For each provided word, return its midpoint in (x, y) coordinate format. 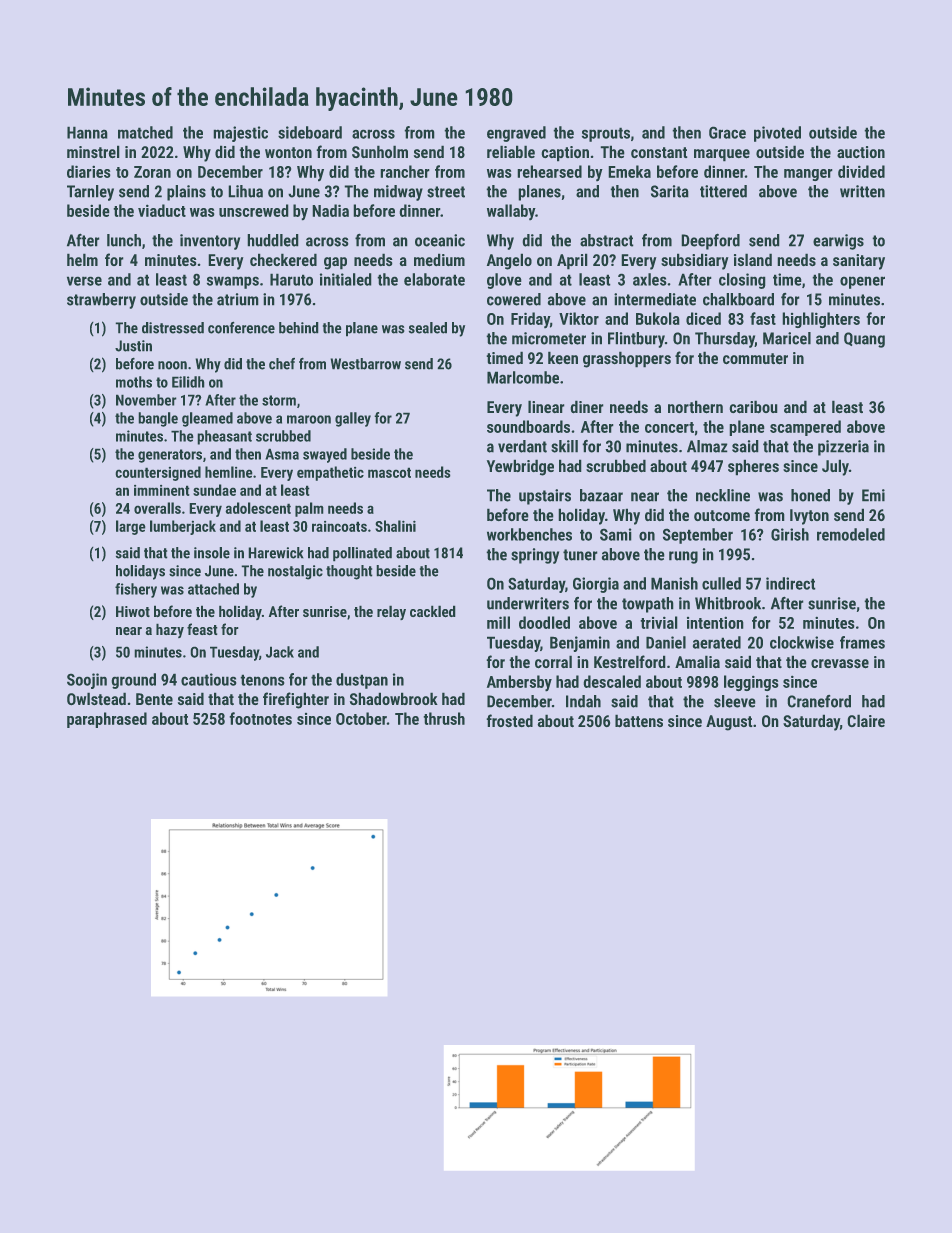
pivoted (777, 134)
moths (134, 382)
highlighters (821, 320)
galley (353, 419)
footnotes (261, 718)
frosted (510, 720)
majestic (241, 134)
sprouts (606, 135)
